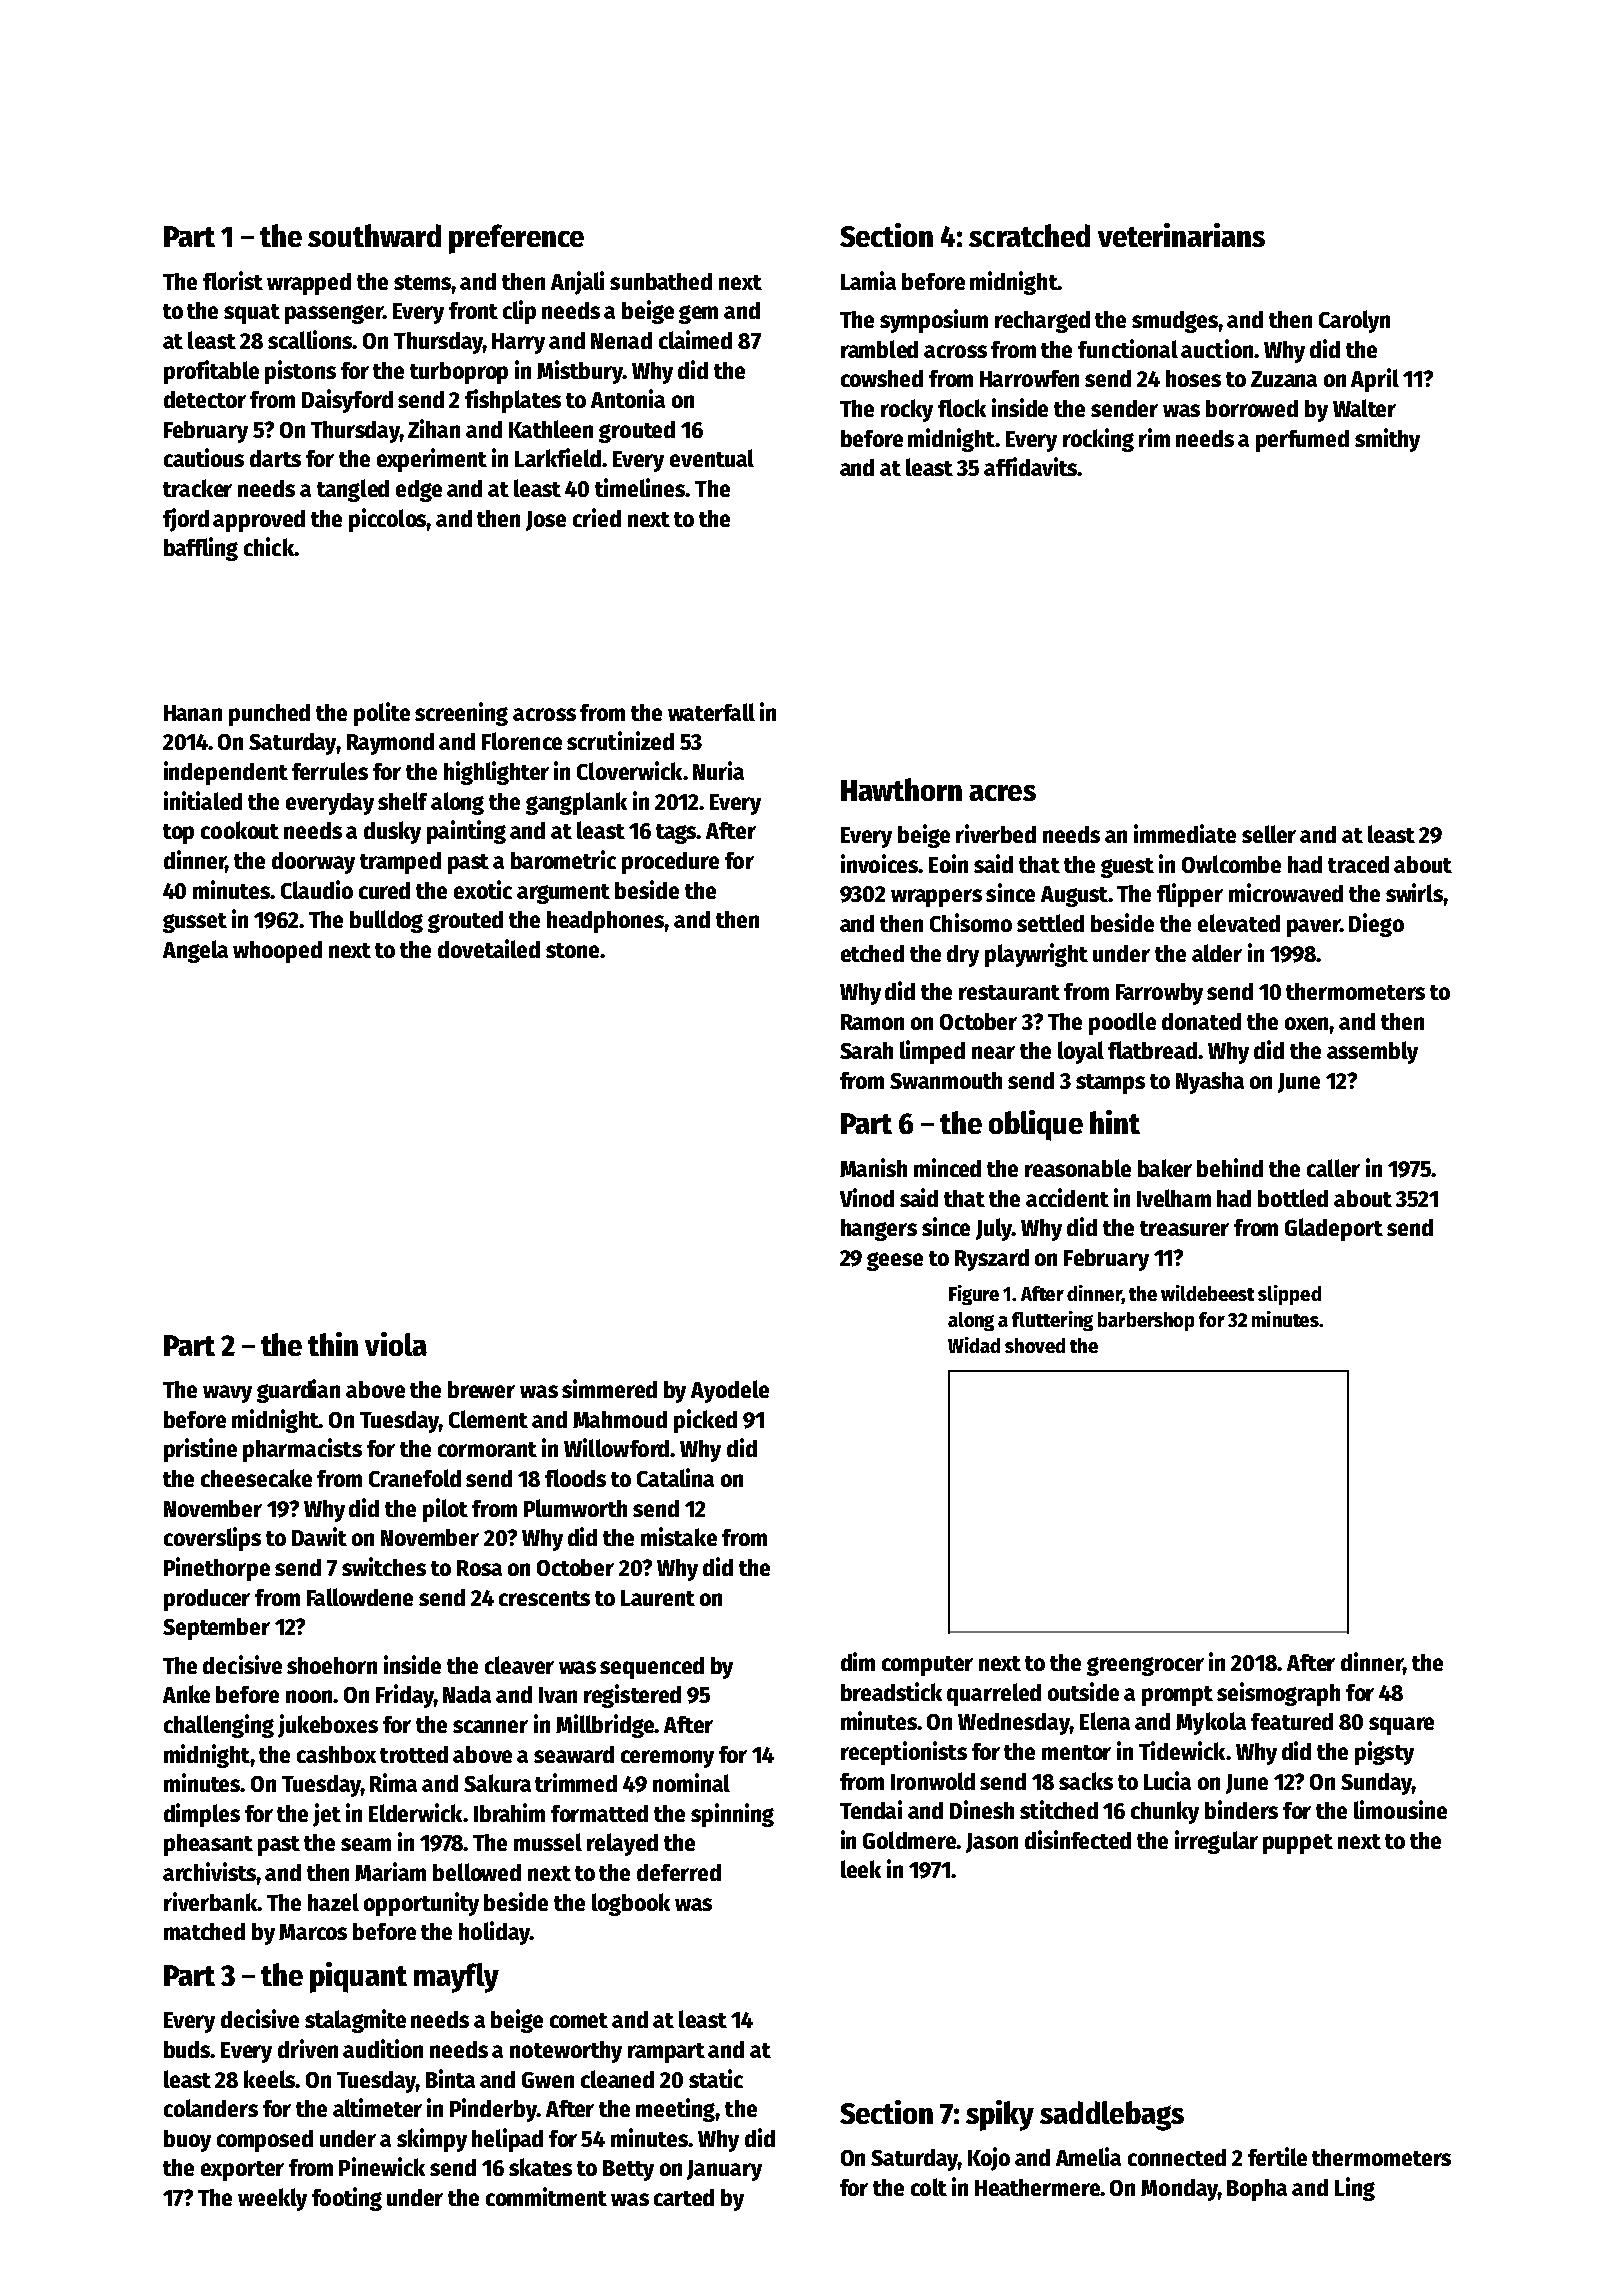 This screenshot has width=1620, height=2292. I want to click on treasurer, so click(1184, 1228).
